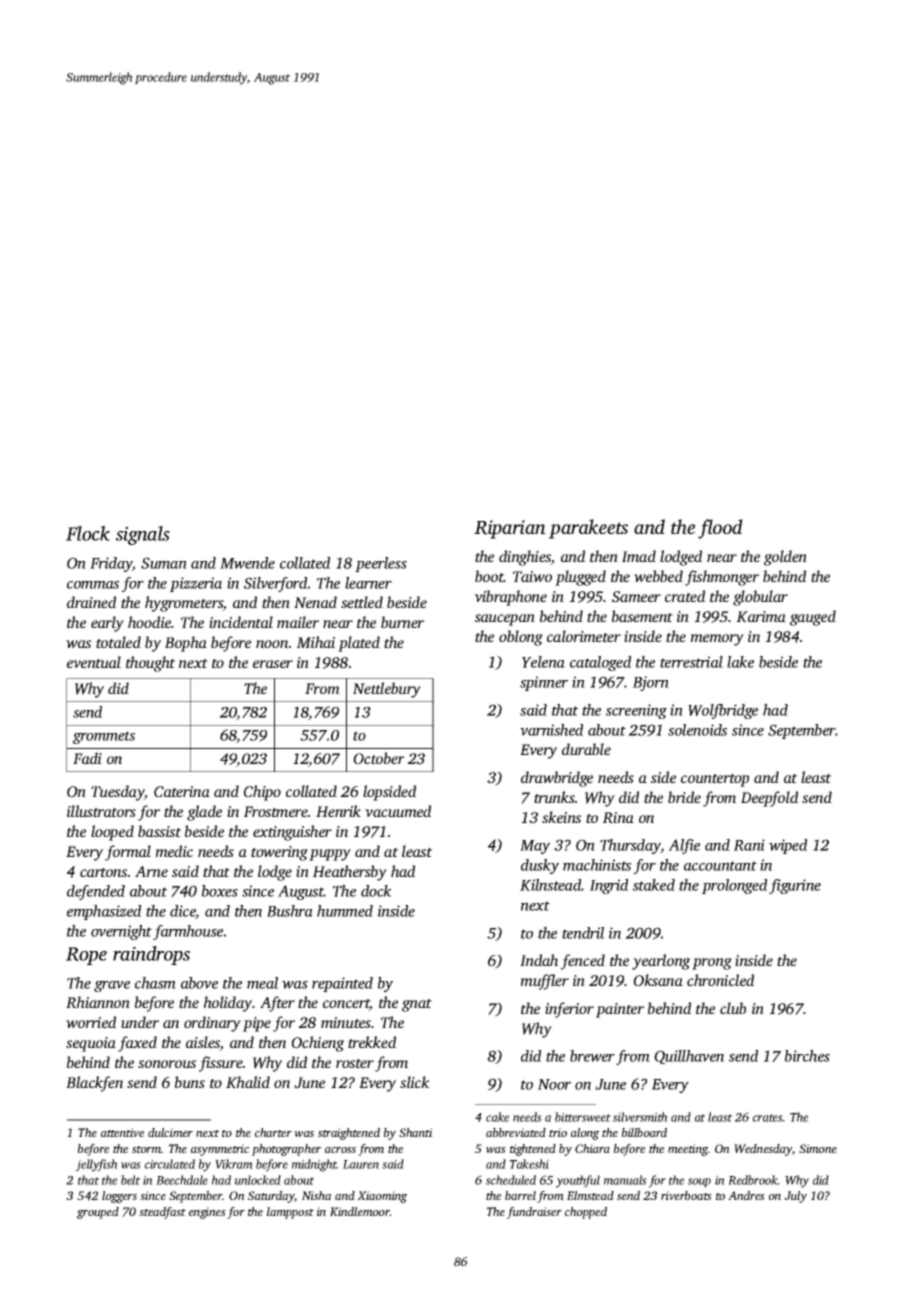 Image resolution: width=908 pixels, height=1316 pixels. I want to click on oblong, so click(521, 638).
